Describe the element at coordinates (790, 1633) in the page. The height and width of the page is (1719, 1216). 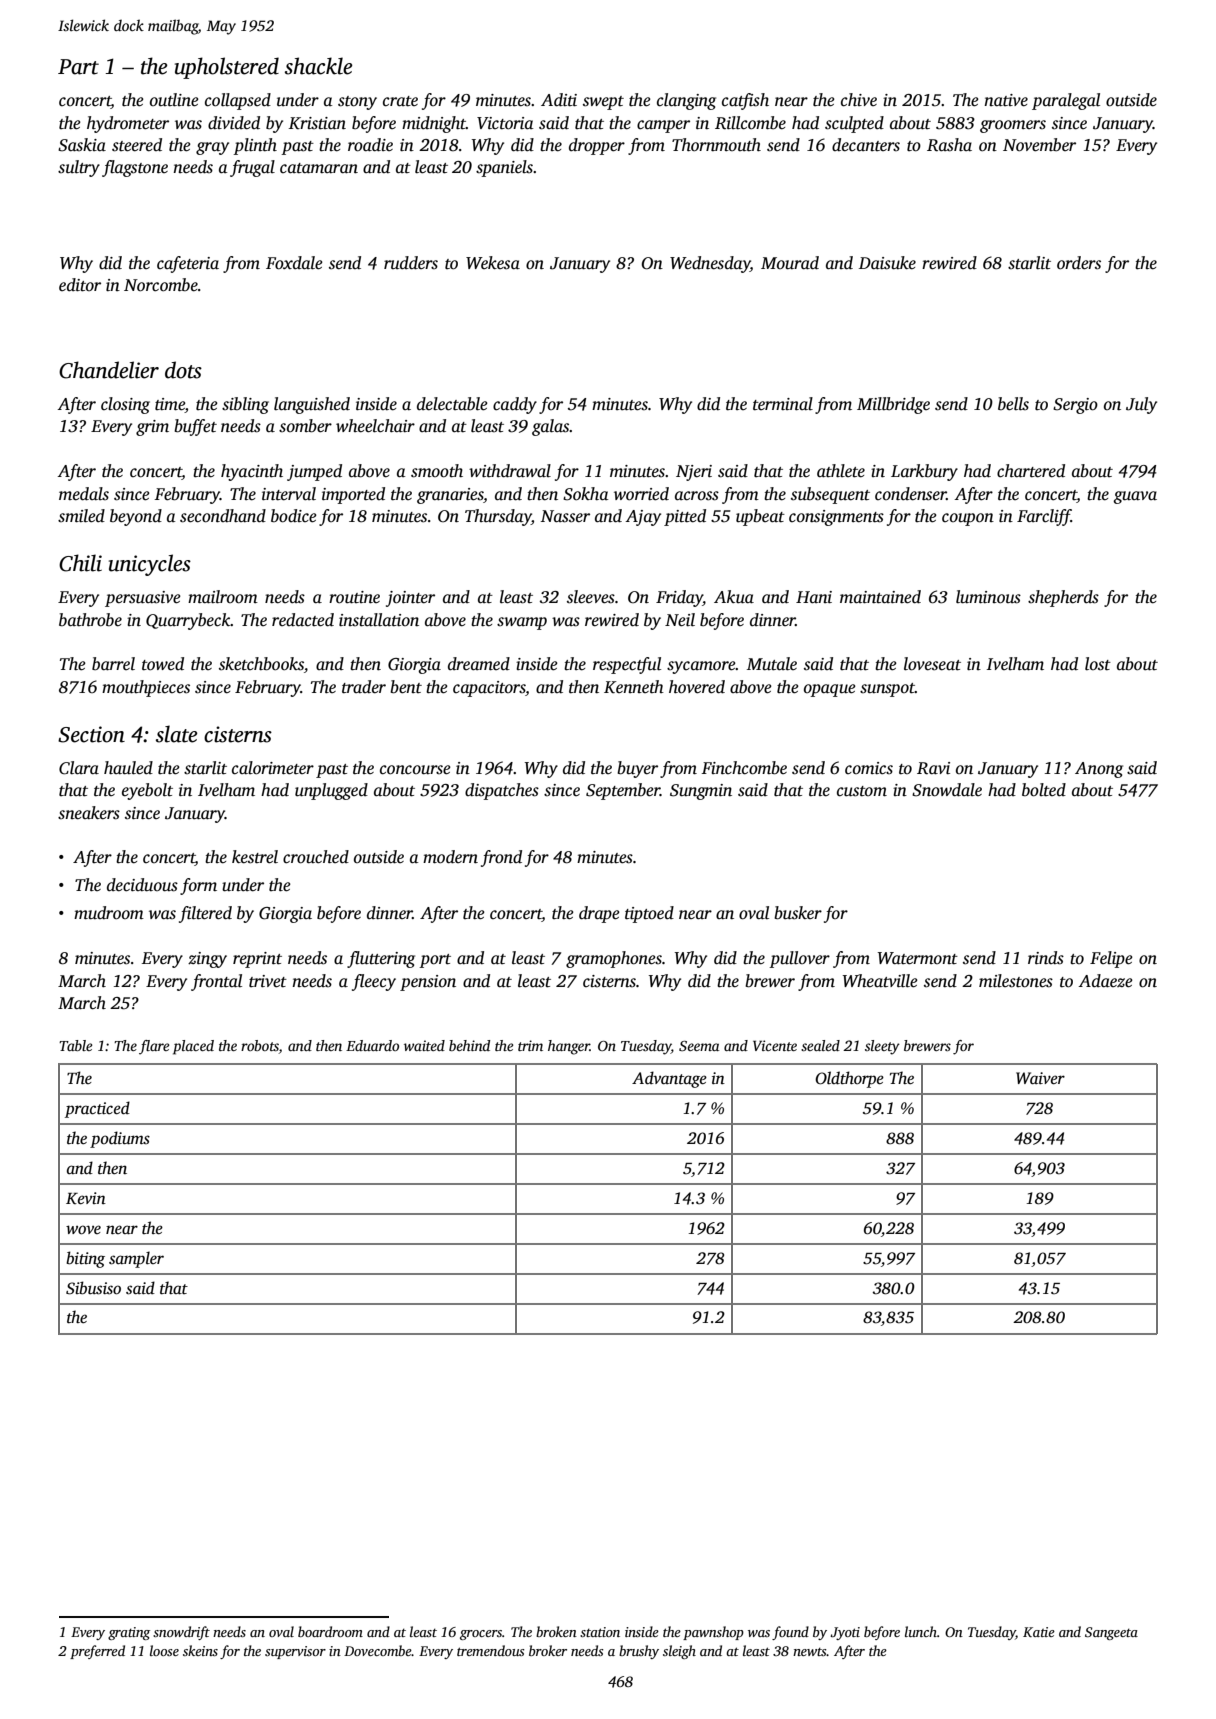
I see `found` at that location.
